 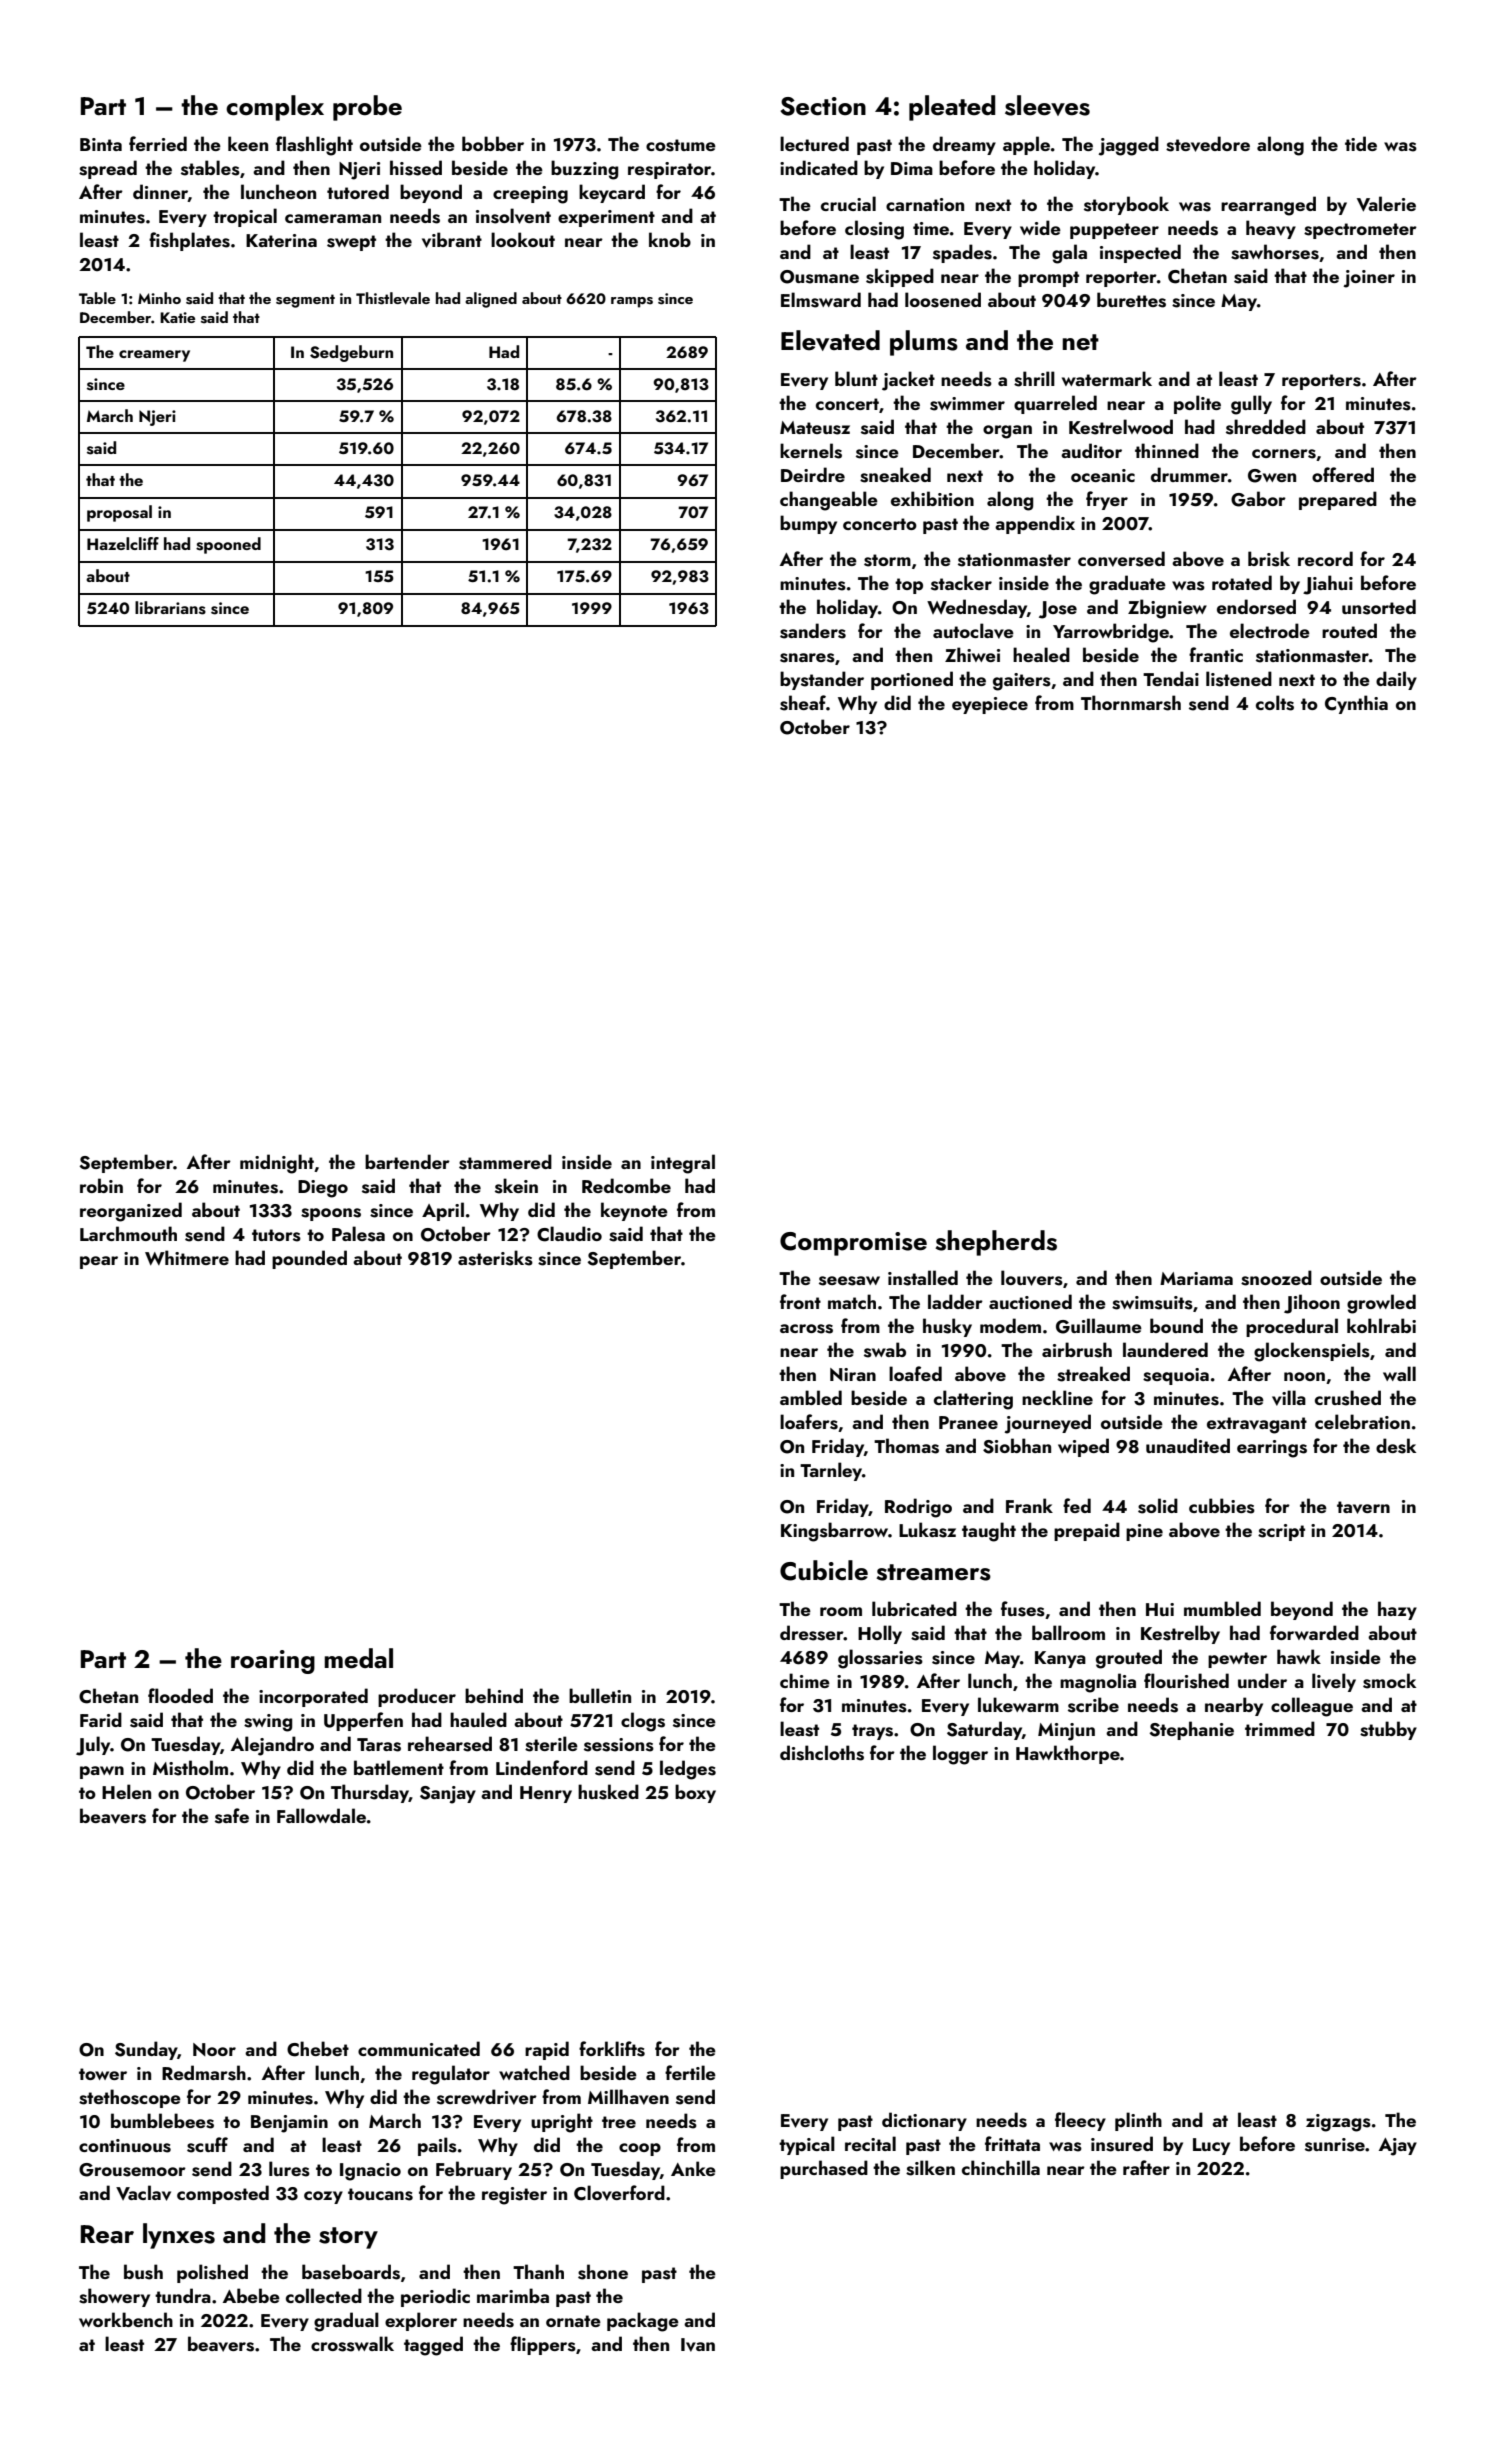 I want to click on roaring, so click(x=273, y=1662).
